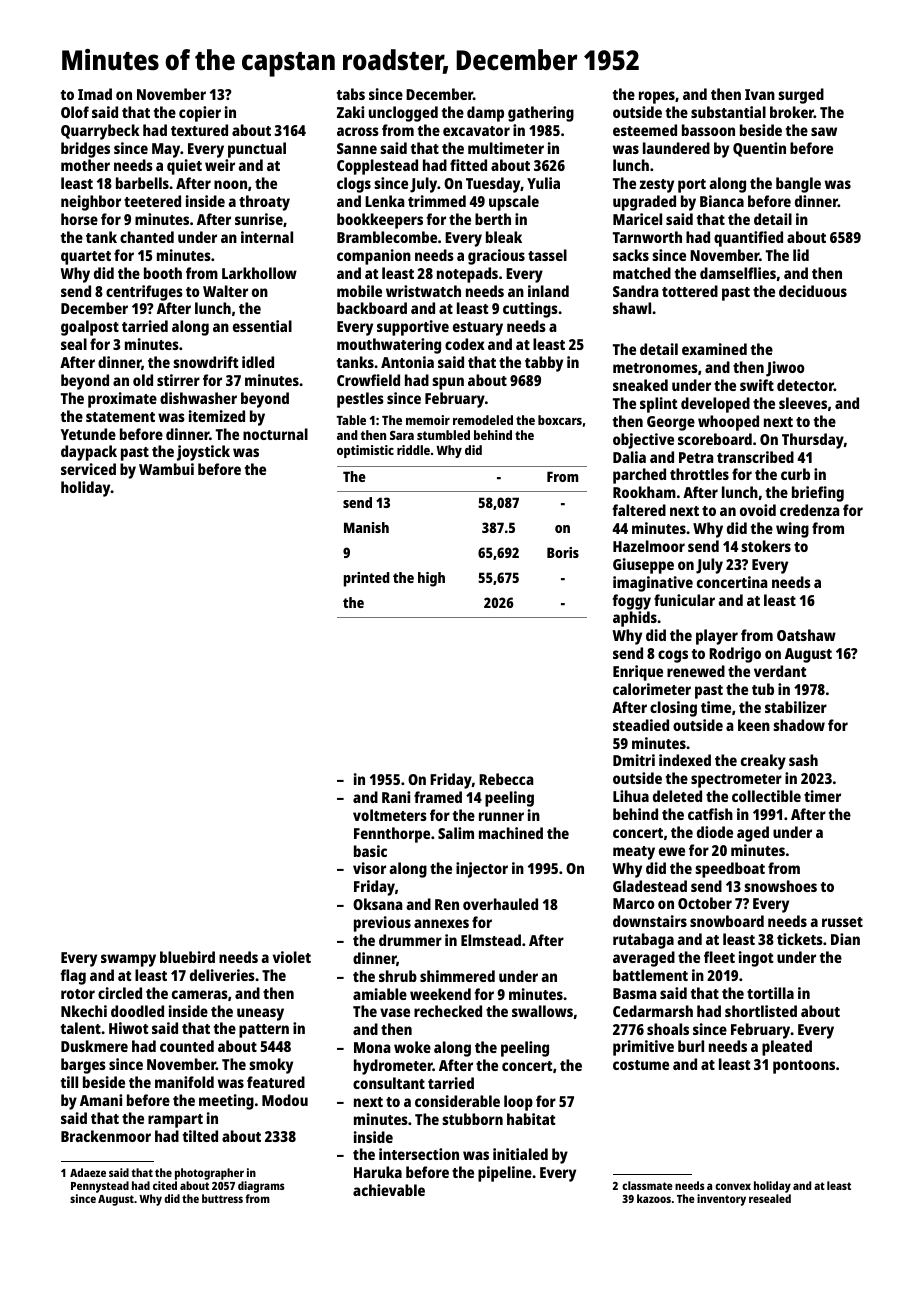 The width and height of the screenshot is (924, 1308). I want to click on Adaeze, so click(88, 1172).
